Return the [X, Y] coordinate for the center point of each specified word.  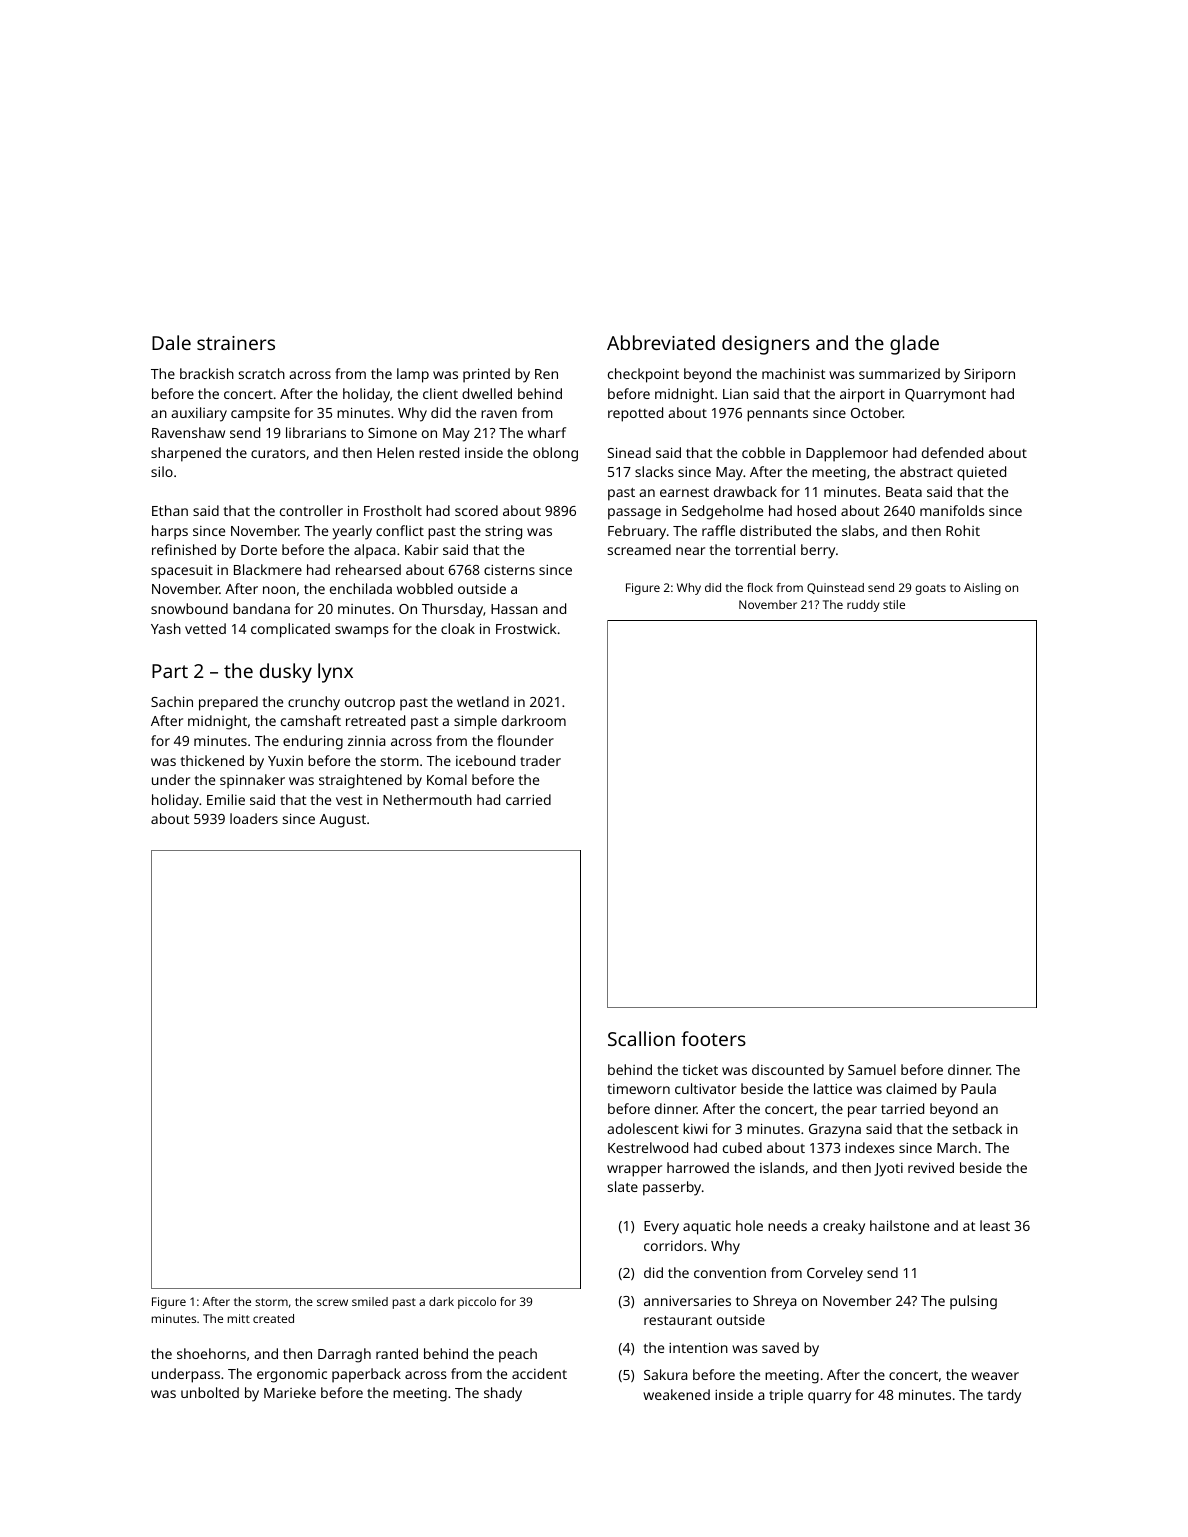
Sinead [629, 452]
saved [780, 1347]
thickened [212, 760]
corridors [673, 1245]
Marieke [290, 1392]
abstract [926, 471]
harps [170, 532]
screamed [639, 549]
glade [914, 345]
